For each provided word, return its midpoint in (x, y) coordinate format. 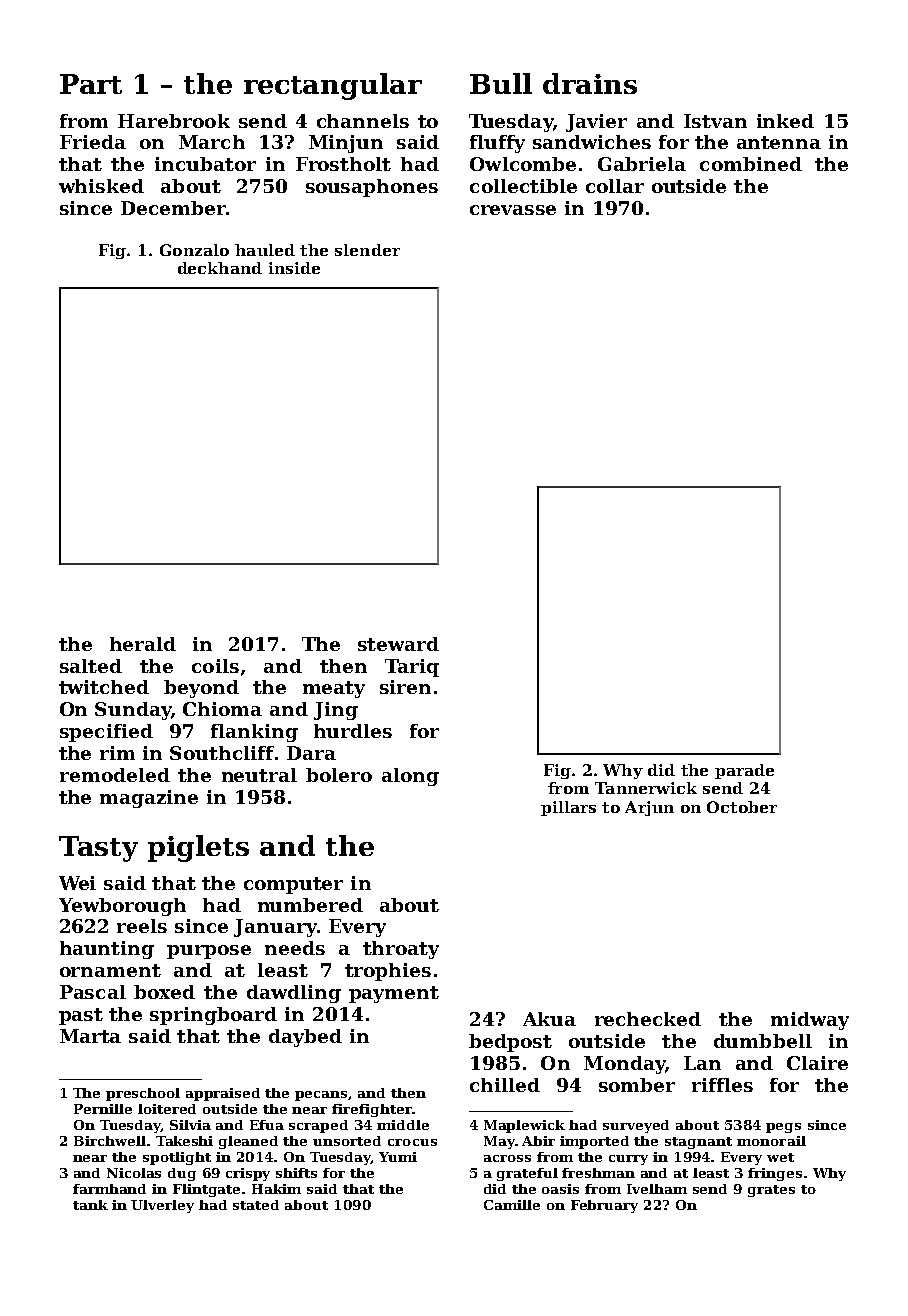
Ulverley (162, 1206)
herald (143, 644)
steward (398, 644)
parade (744, 771)
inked (785, 121)
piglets (198, 848)
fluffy (497, 144)
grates (771, 1191)
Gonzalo (194, 250)
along (410, 777)
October (742, 807)
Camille (512, 1205)
